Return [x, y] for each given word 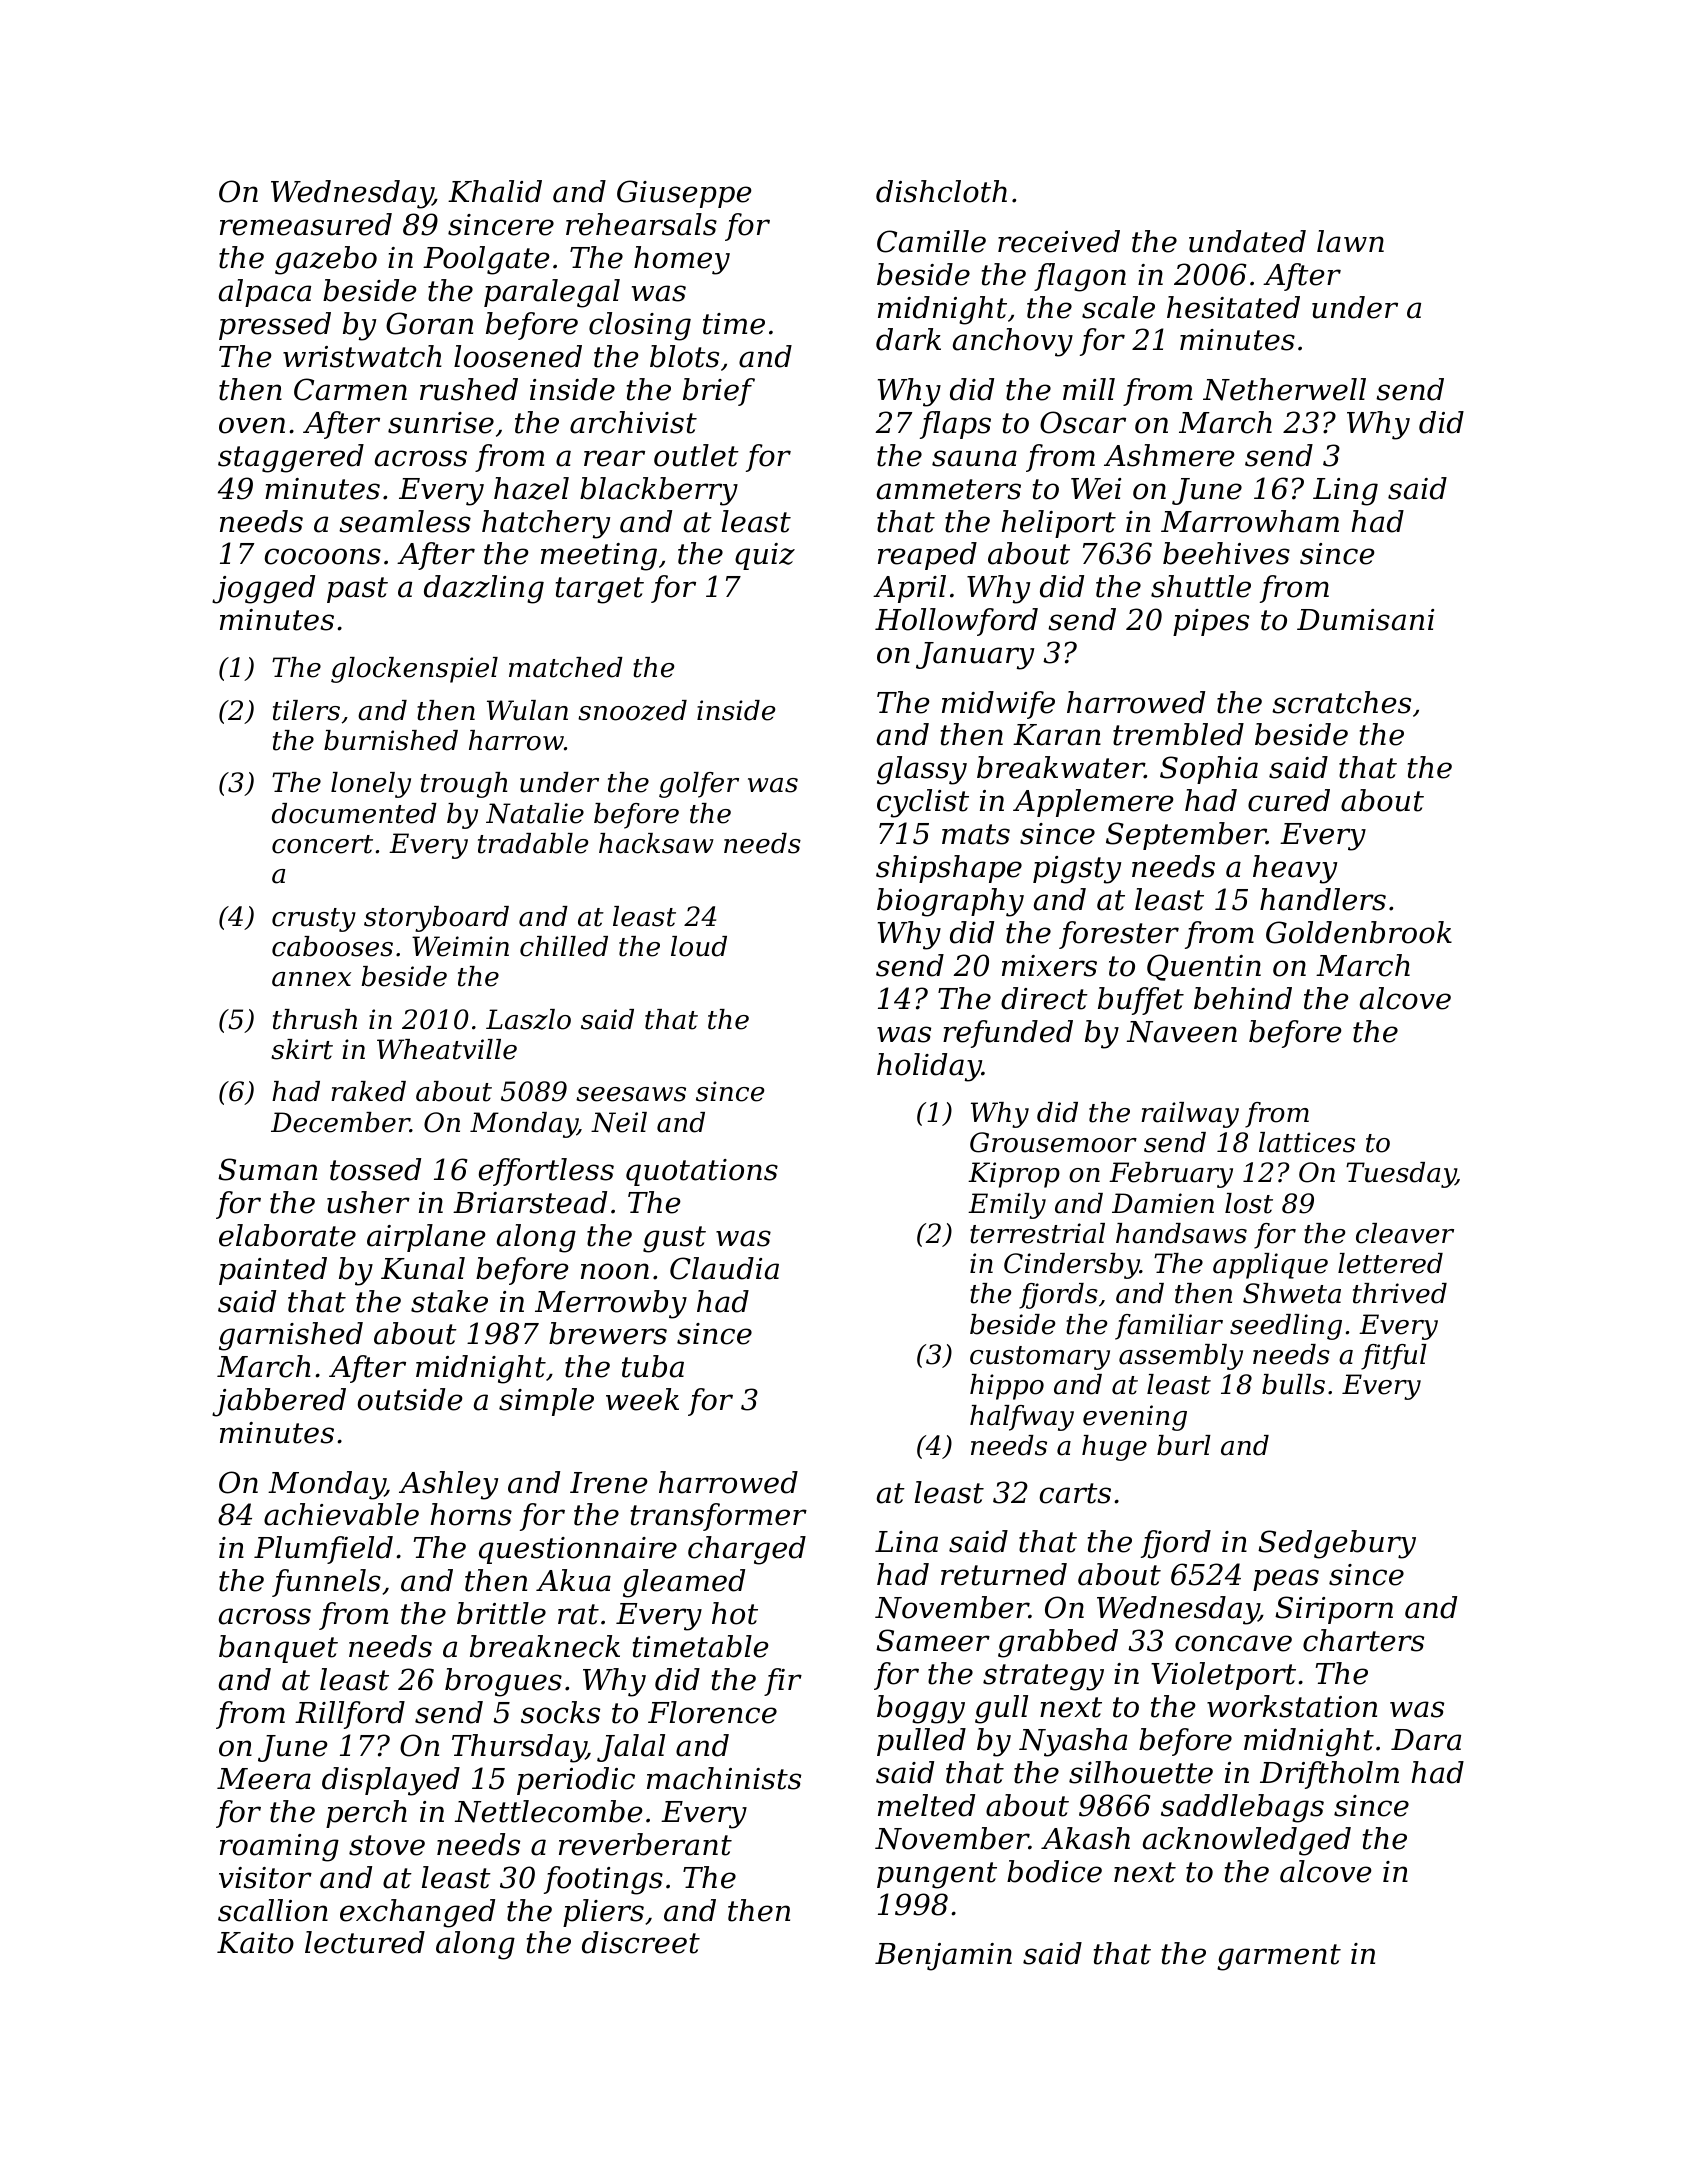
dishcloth [941, 191]
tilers [306, 710]
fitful [1394, 1357]
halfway [1022, 1418]
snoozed [632, 710]
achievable [341, 1514]
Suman [267, 1169]
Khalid [495, 191]
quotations [702, 1172]
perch [366, 1814]
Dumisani [1365, 620]
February [1171, 1175]
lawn [1350, 241]
